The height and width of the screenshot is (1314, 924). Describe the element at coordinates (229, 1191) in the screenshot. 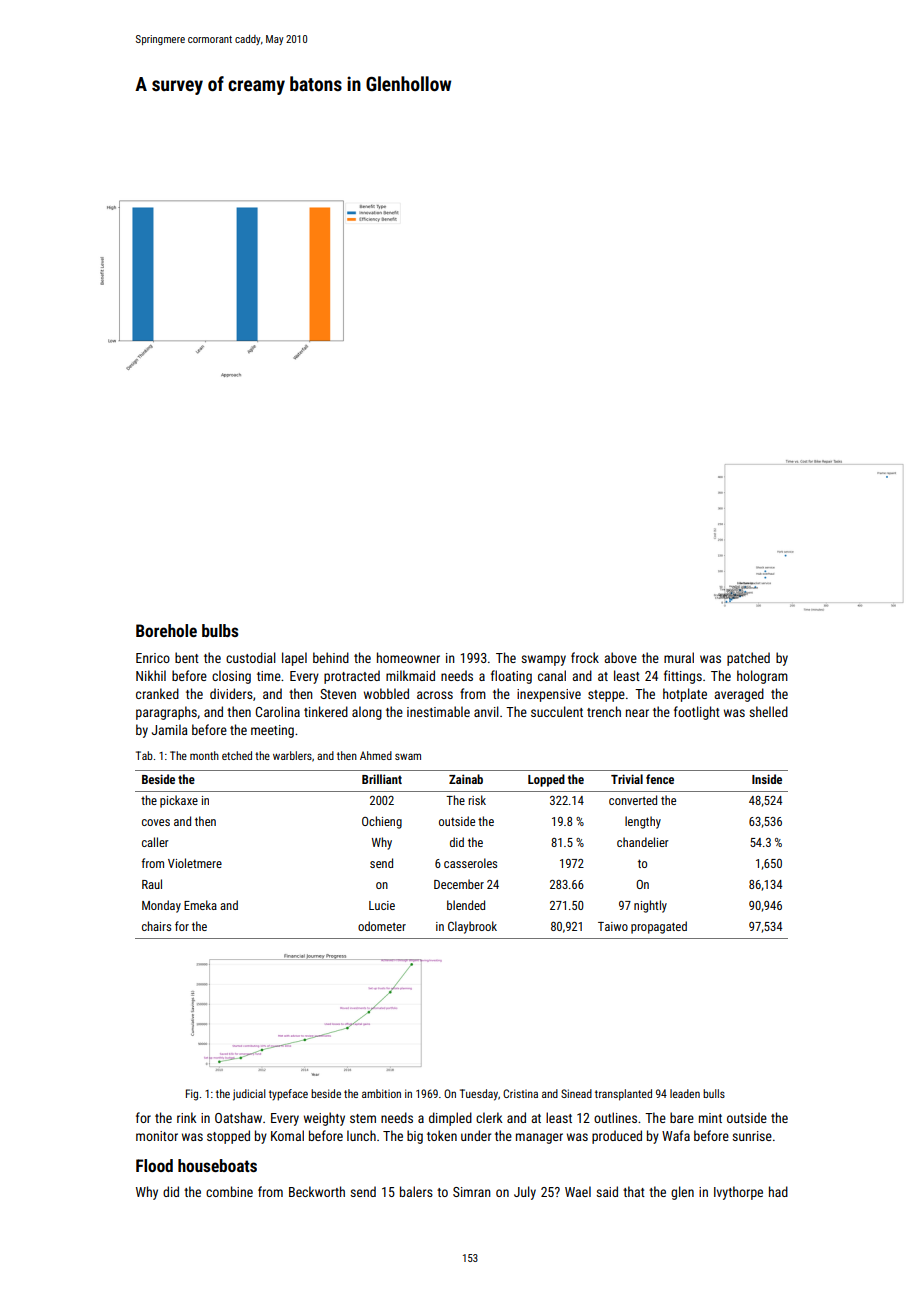

I see `combine` at that location.
